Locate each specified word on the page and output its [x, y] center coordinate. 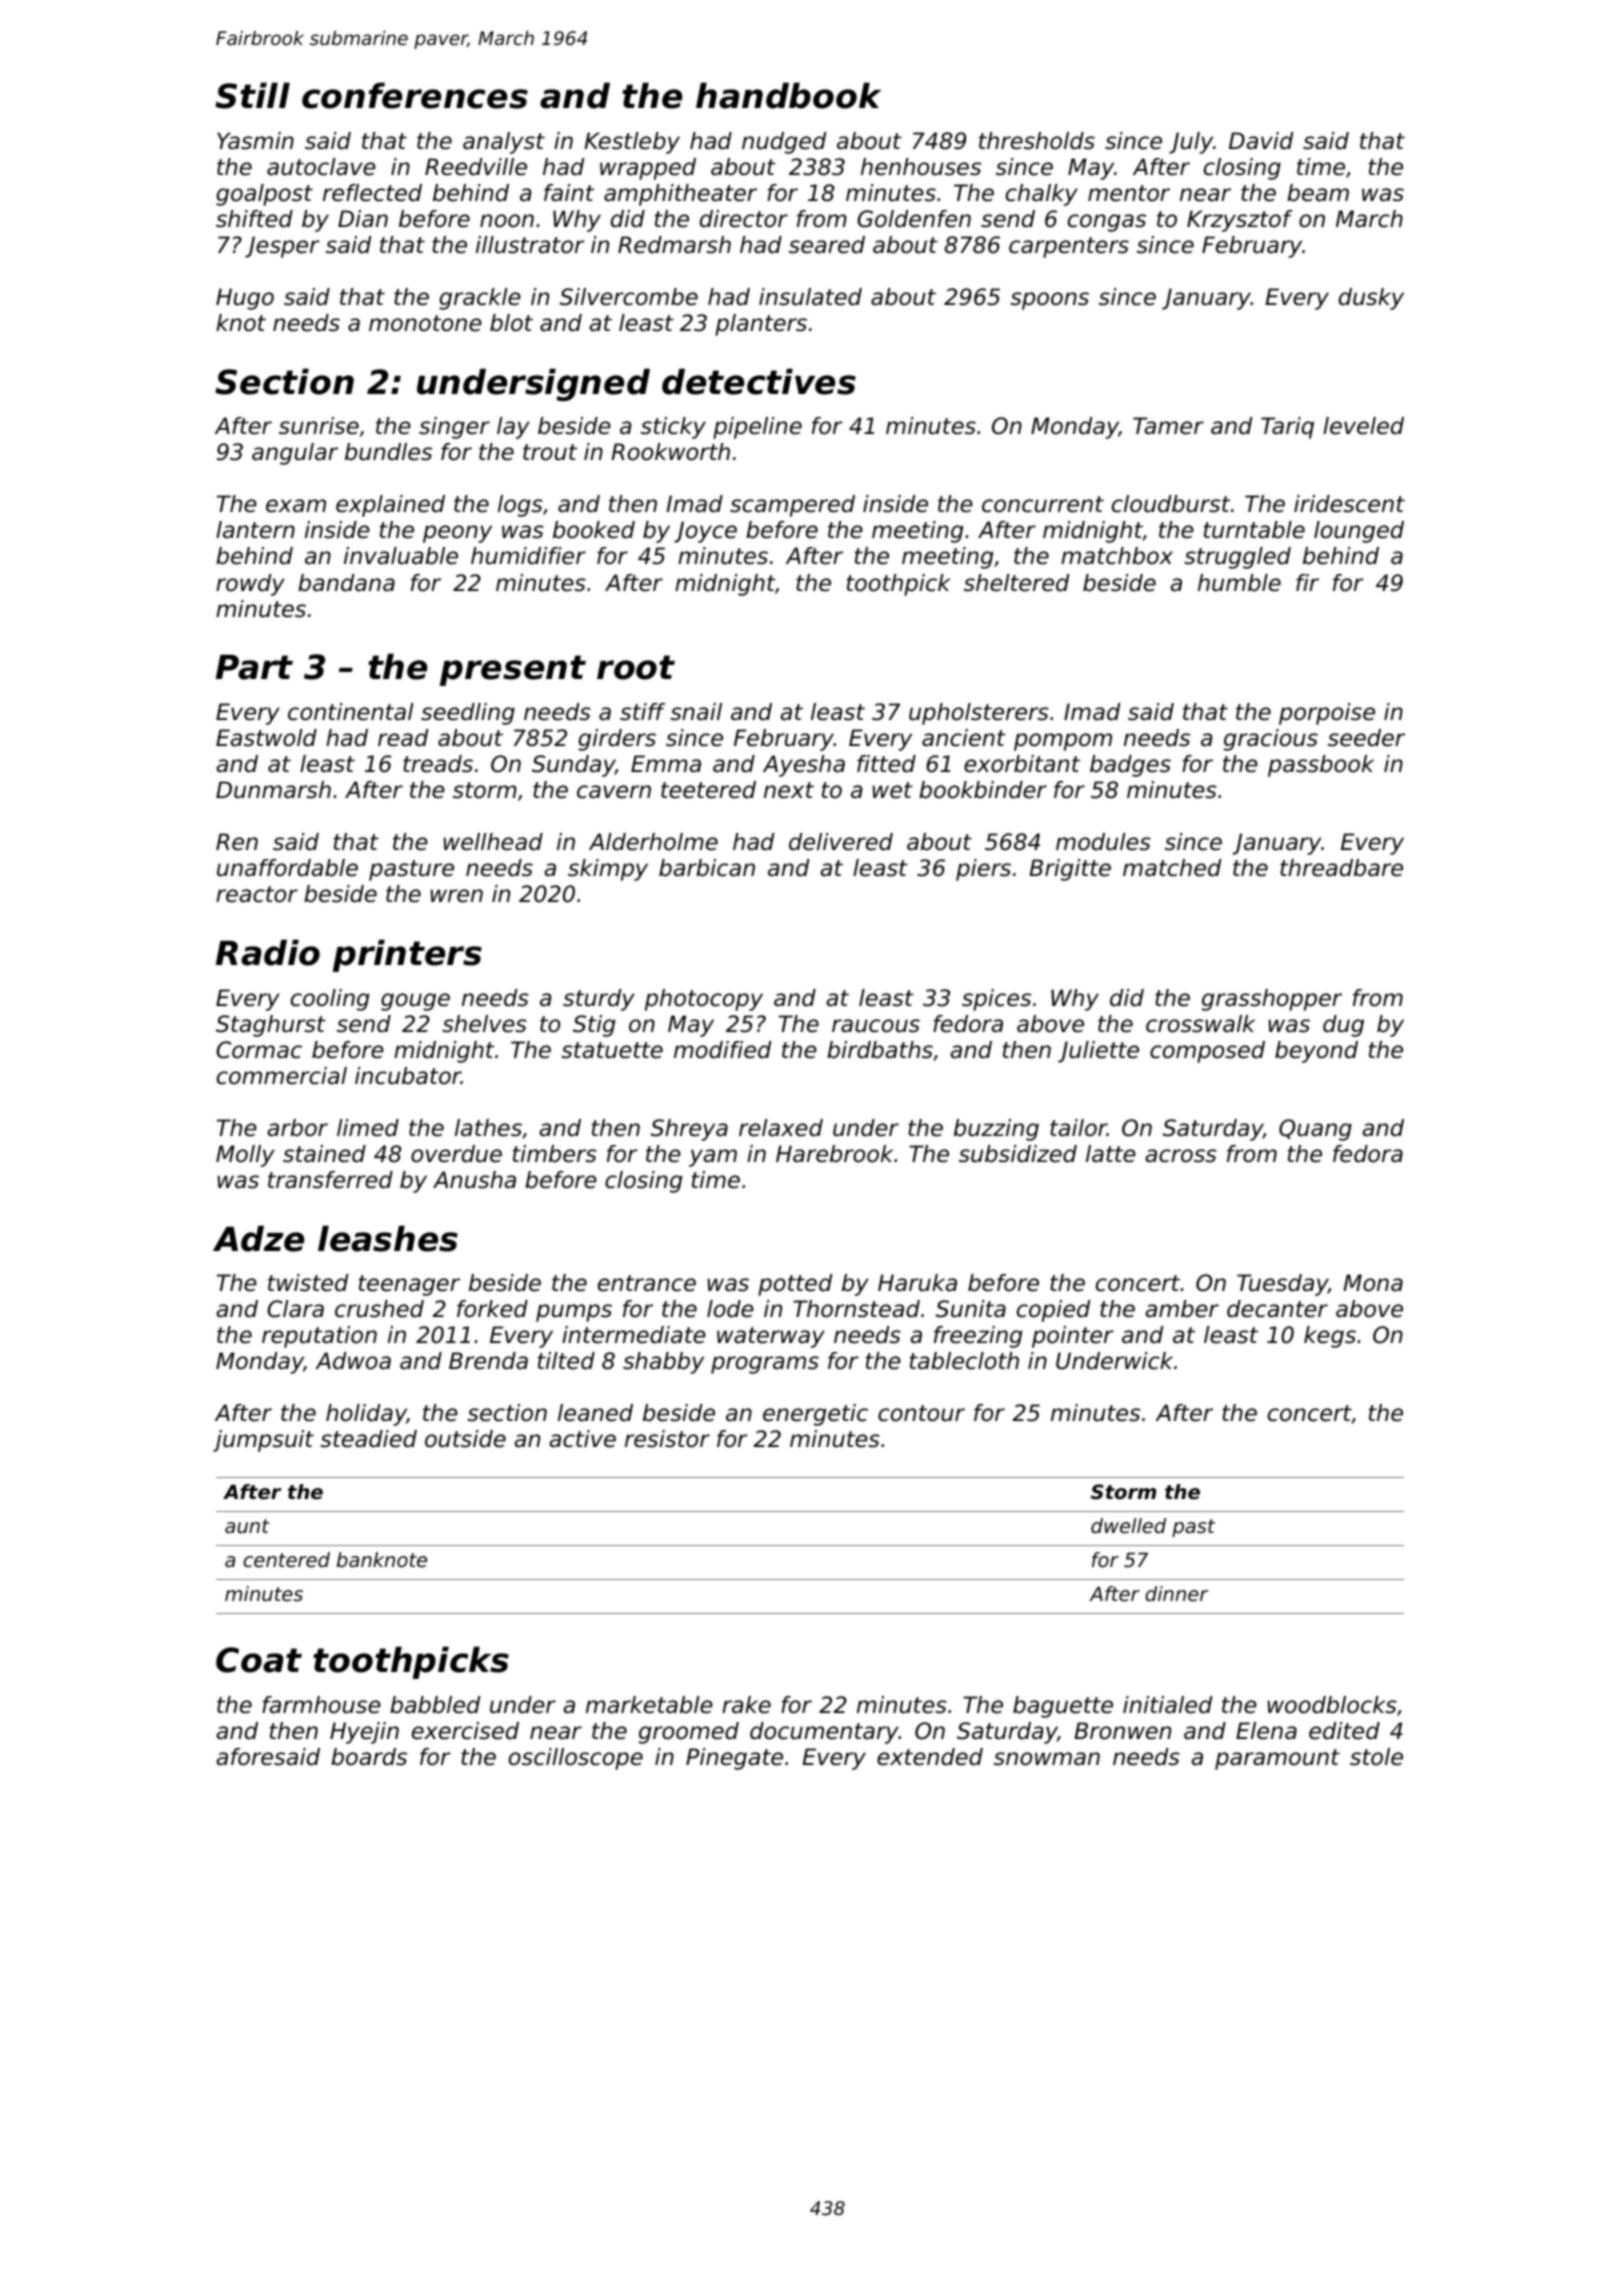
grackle [480, 299]
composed [1207, 1052]
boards [369, 1757]
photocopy [704, 1000]
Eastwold [266, 738]
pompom [1063, 742]
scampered [792, 506]
